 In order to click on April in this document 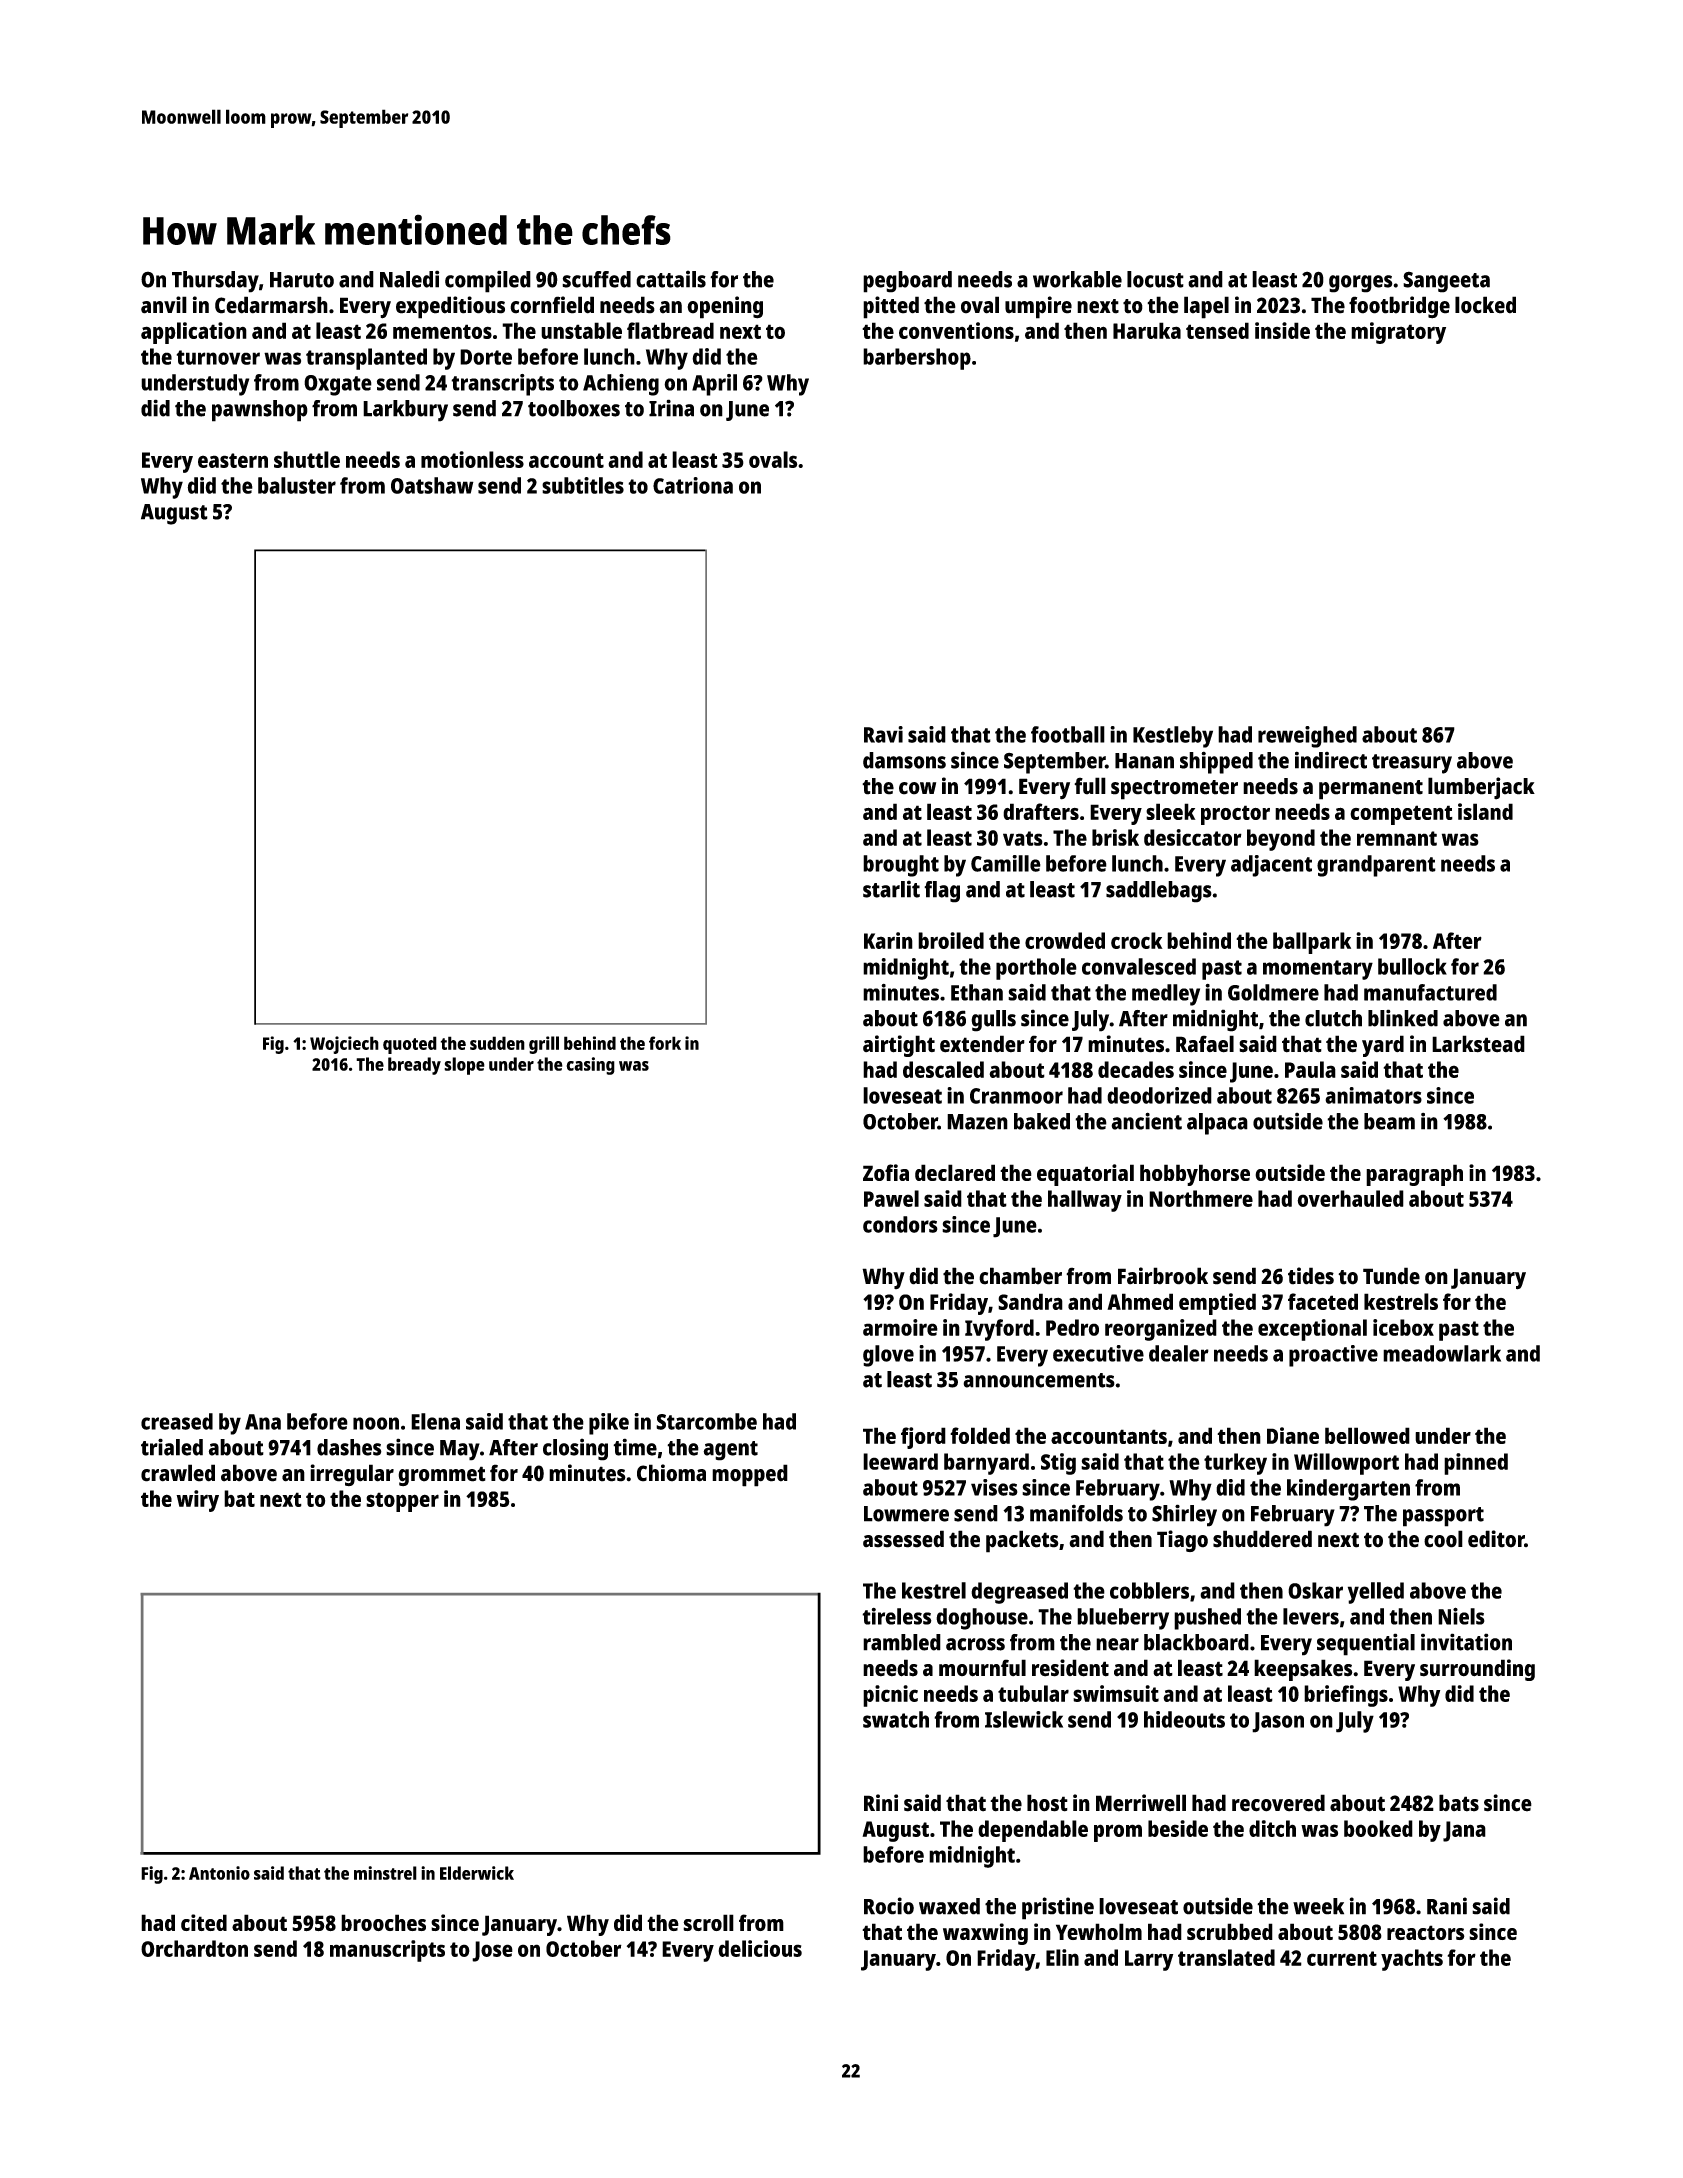, I will do `click(714, 385)`.
